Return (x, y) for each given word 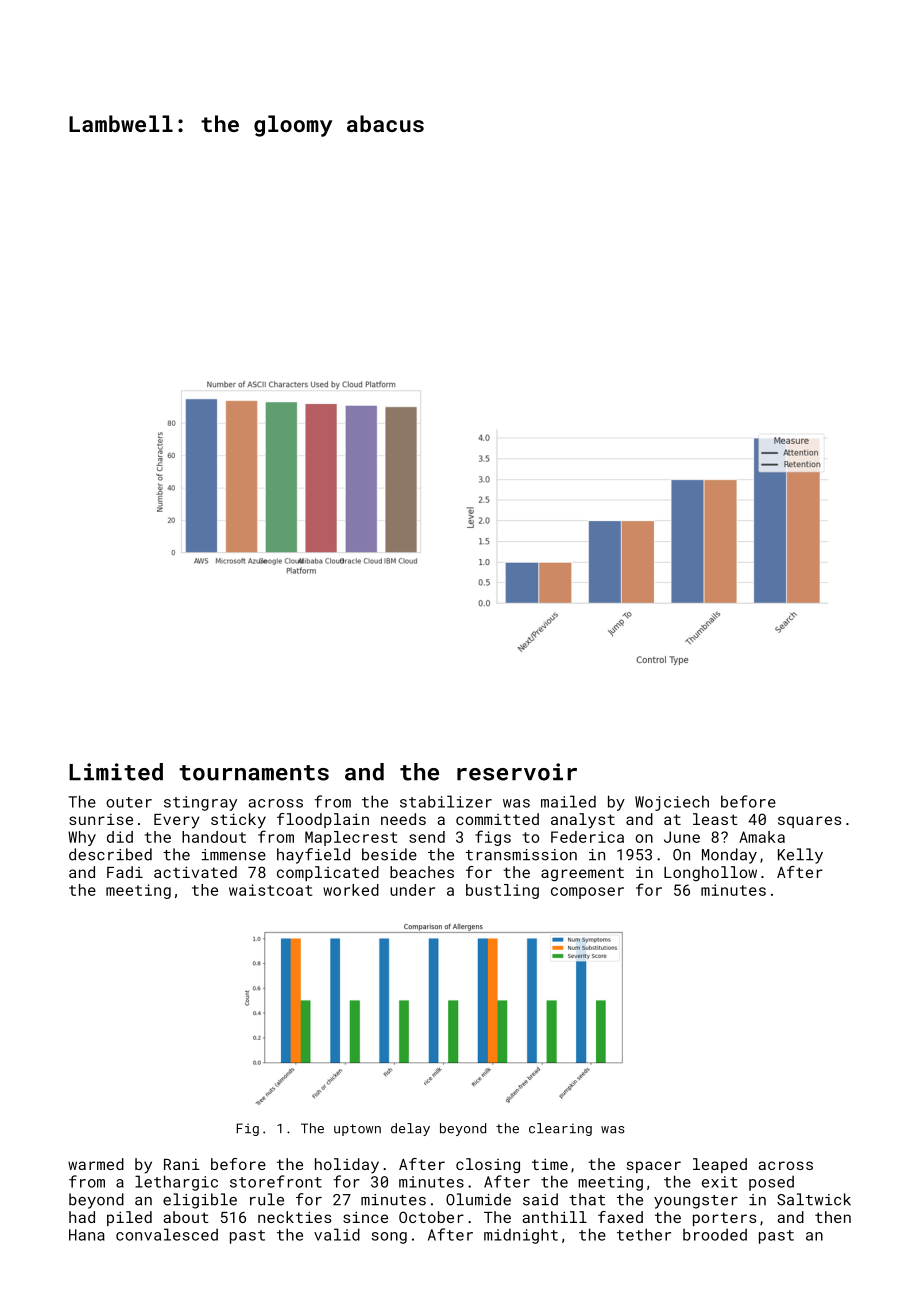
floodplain (323, 820)
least (715, 819)
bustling (502, 891)
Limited (116, 772)
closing (488, 1166)
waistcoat (270, 890)
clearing (560, 1129)
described (110, 854)
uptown (357, 1130)
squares (809, 822)
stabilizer (446, 801)
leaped (720, 1165)
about (186, 1217)
